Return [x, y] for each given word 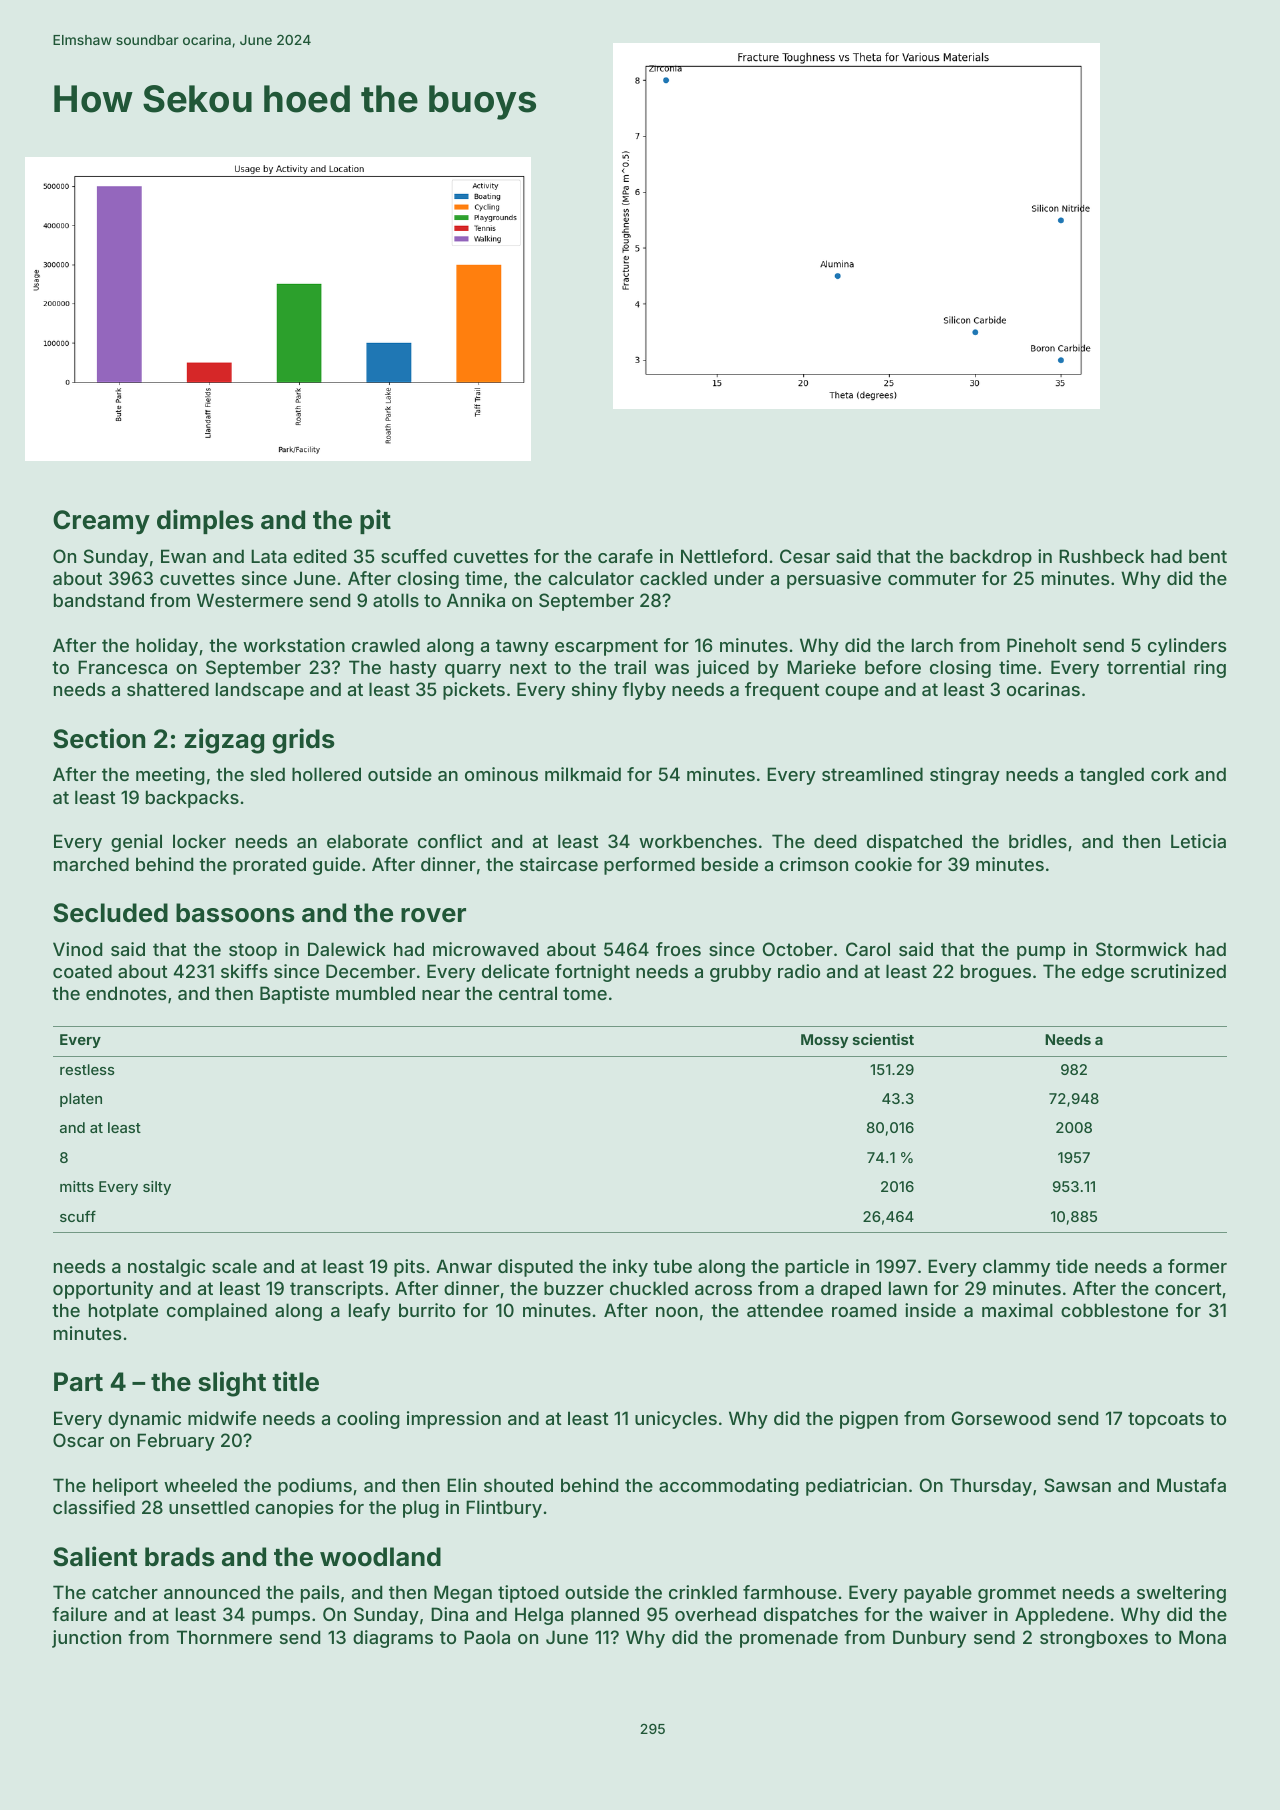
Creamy [101, 522]
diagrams [393, 1639]
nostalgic [167, 1268]
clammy [1016, 1268]
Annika [476, 600]
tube [672, 1266]
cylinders [1187, 647]
